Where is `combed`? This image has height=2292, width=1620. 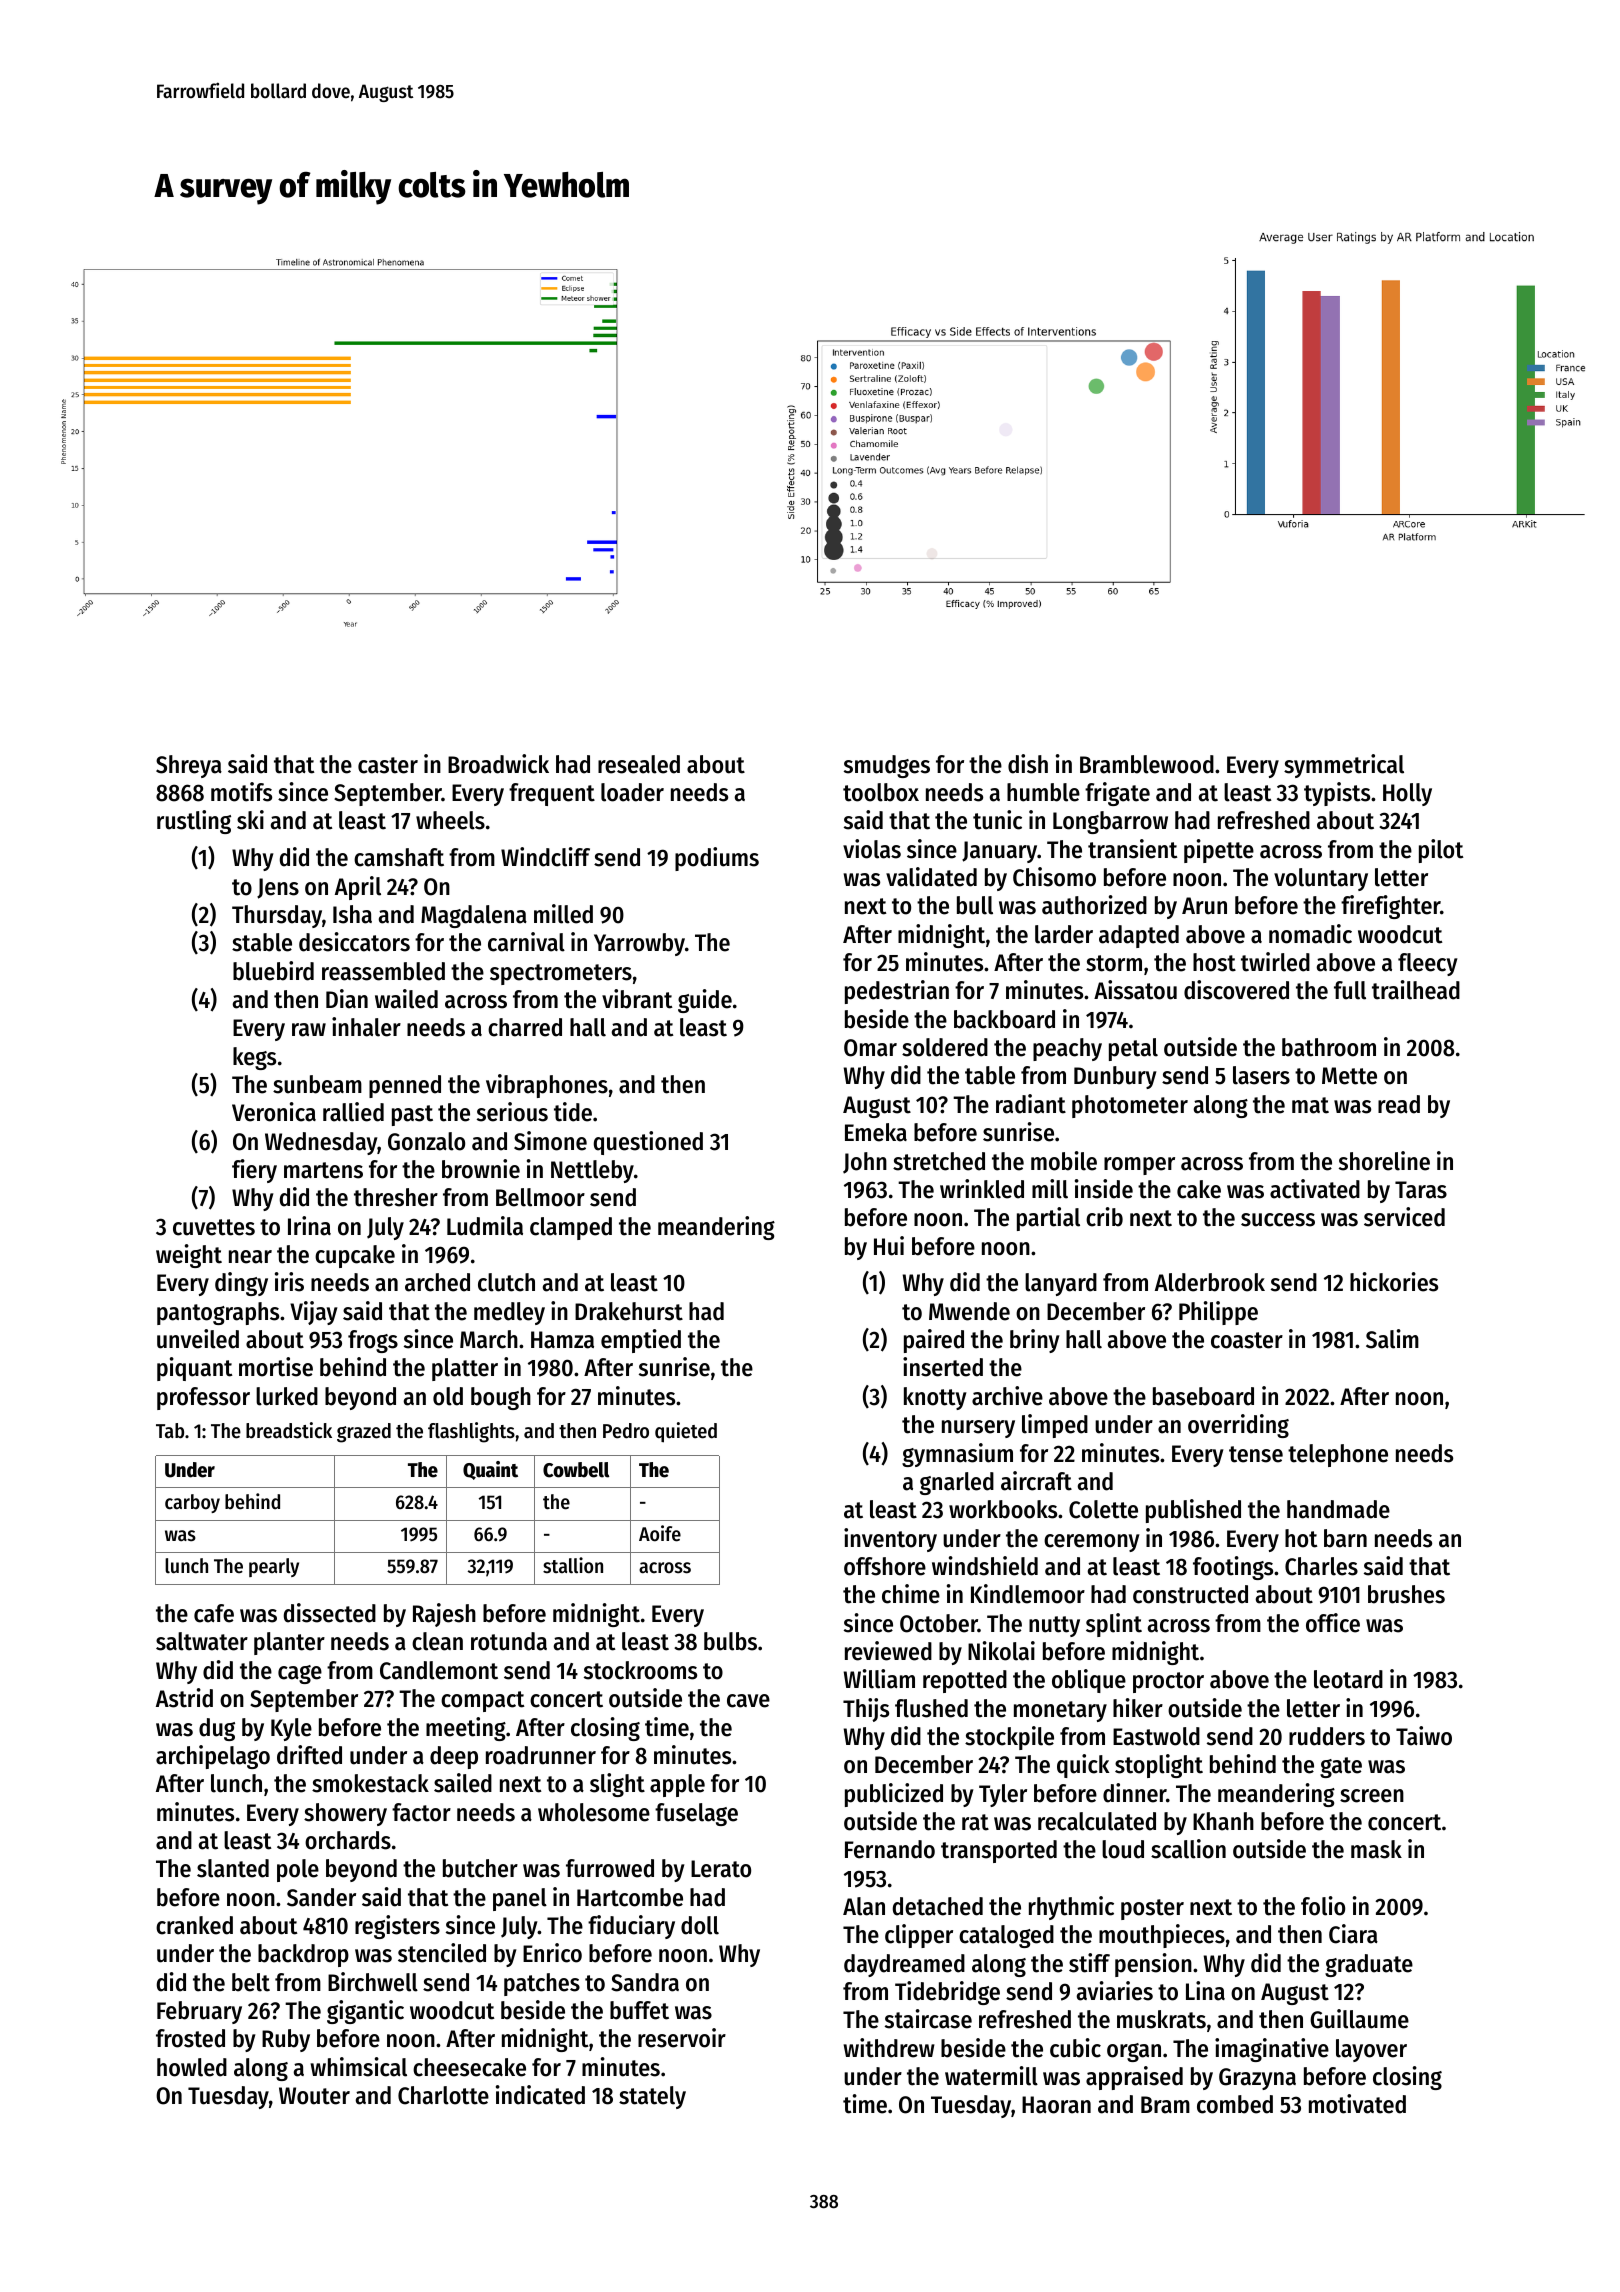 combed is located at coordinates (1235, 2104).
